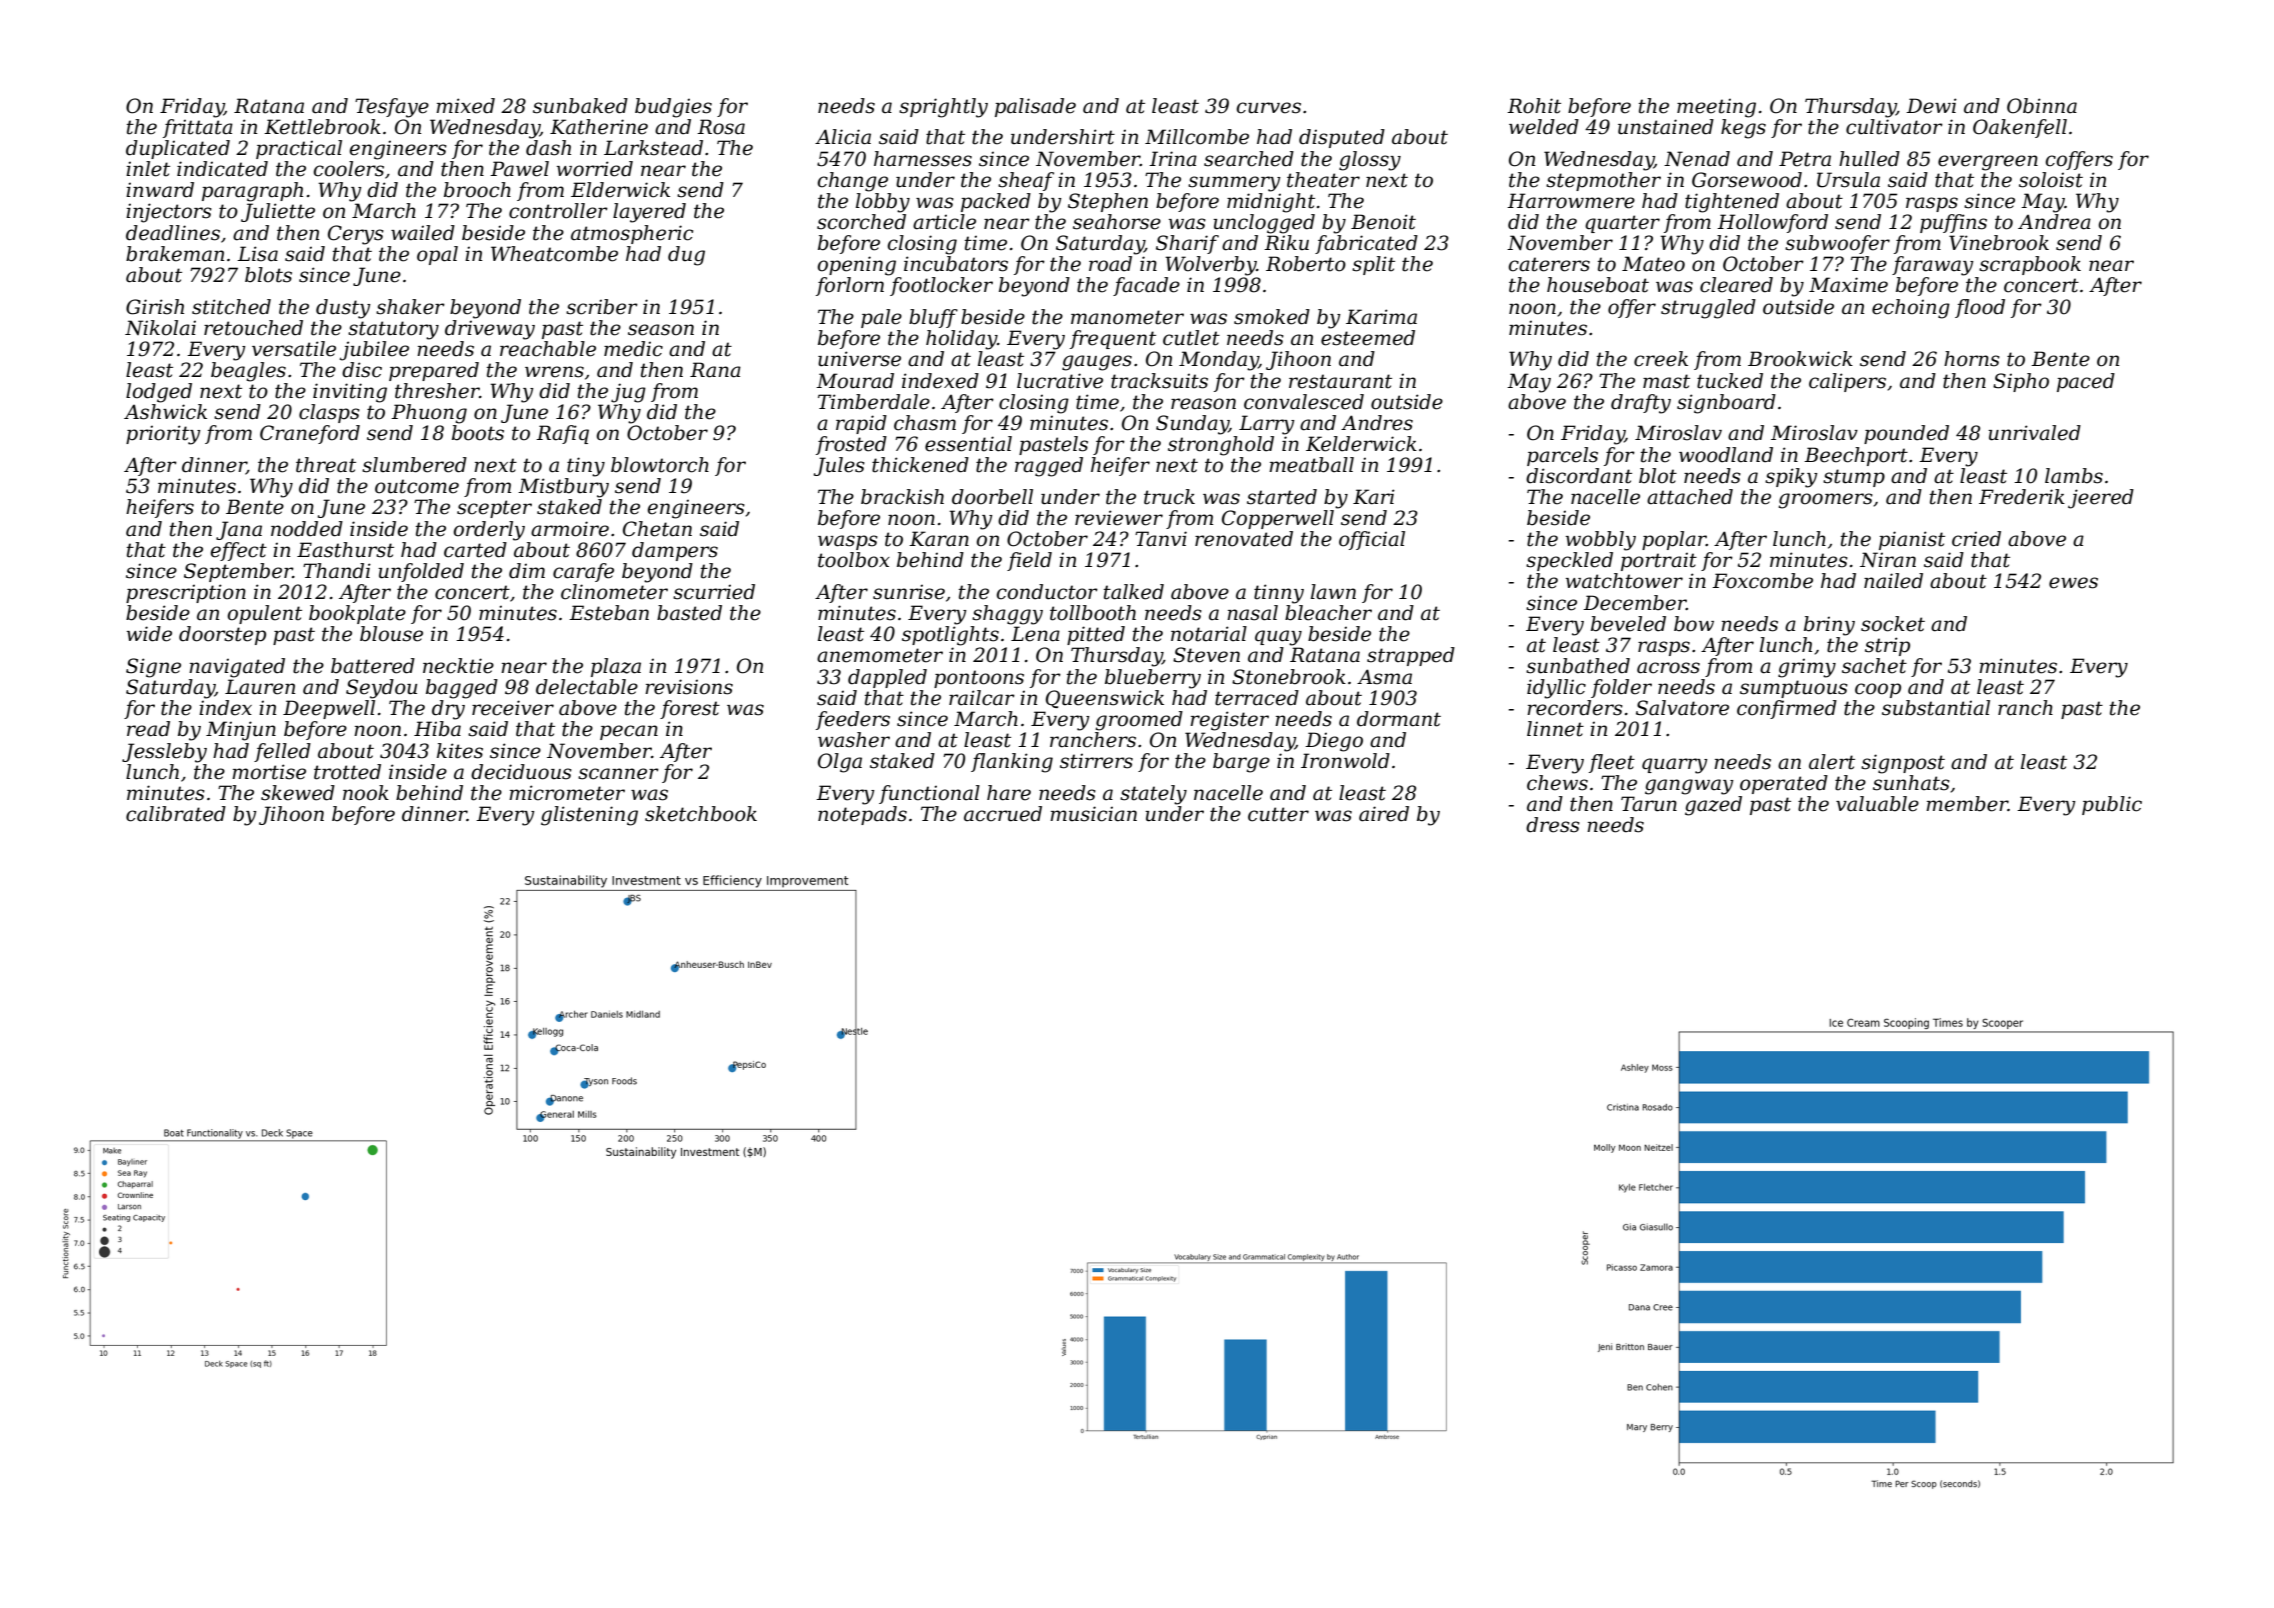 This image has height=1608, width=2274. What do you see at coordinates (1906, 434) in the image?
I see `pounded` at bounding box center [1906, 434].
